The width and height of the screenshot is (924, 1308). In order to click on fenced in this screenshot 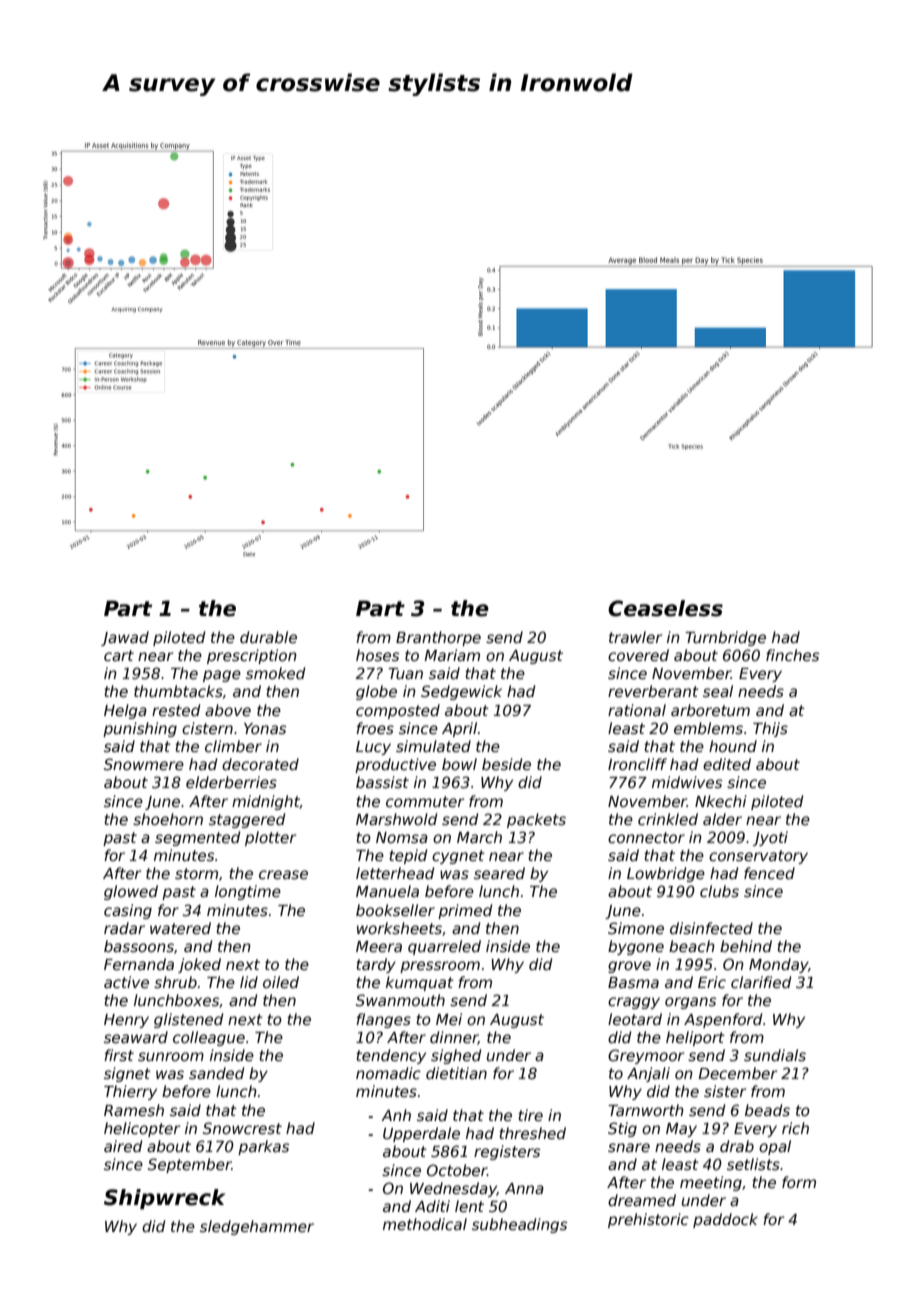, I will do `click(769, 873)`.
